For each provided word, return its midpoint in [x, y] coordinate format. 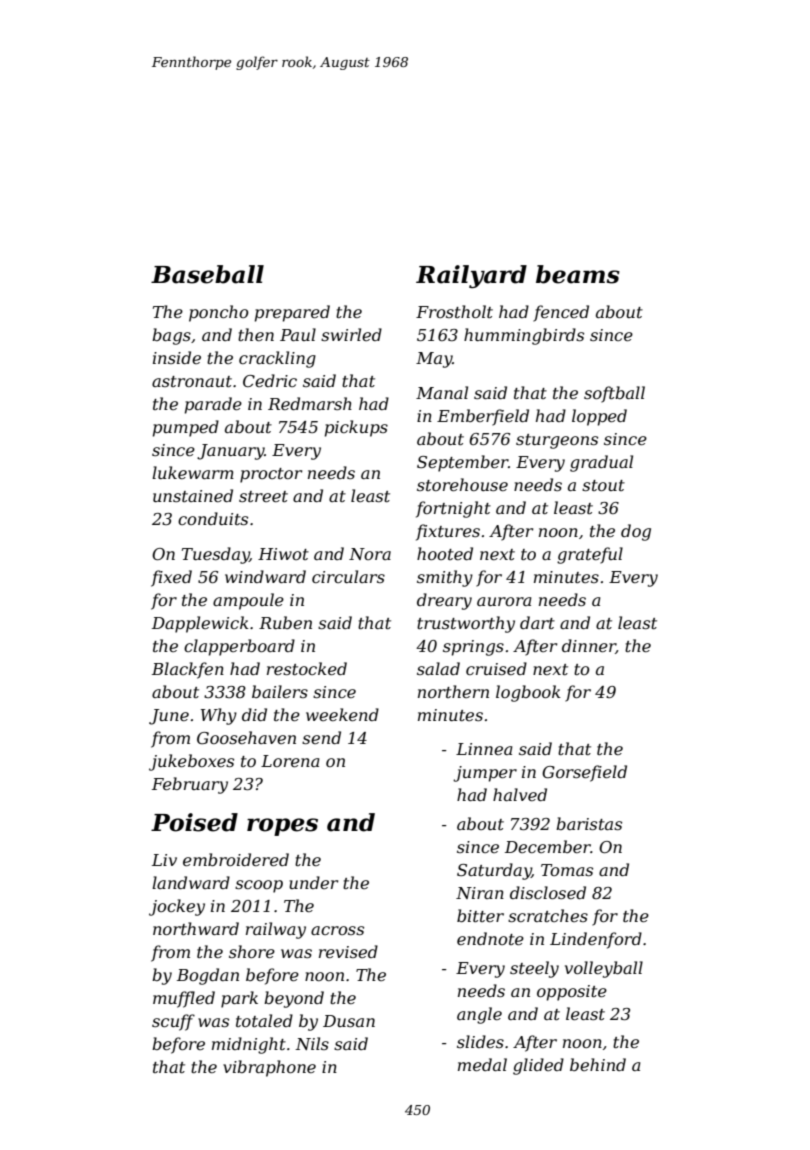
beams [578, 274]
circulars [348, 576]
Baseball [207, 274]
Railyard [471, 276]
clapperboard [239, 647]
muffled [184, 999]
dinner [589, 646]
